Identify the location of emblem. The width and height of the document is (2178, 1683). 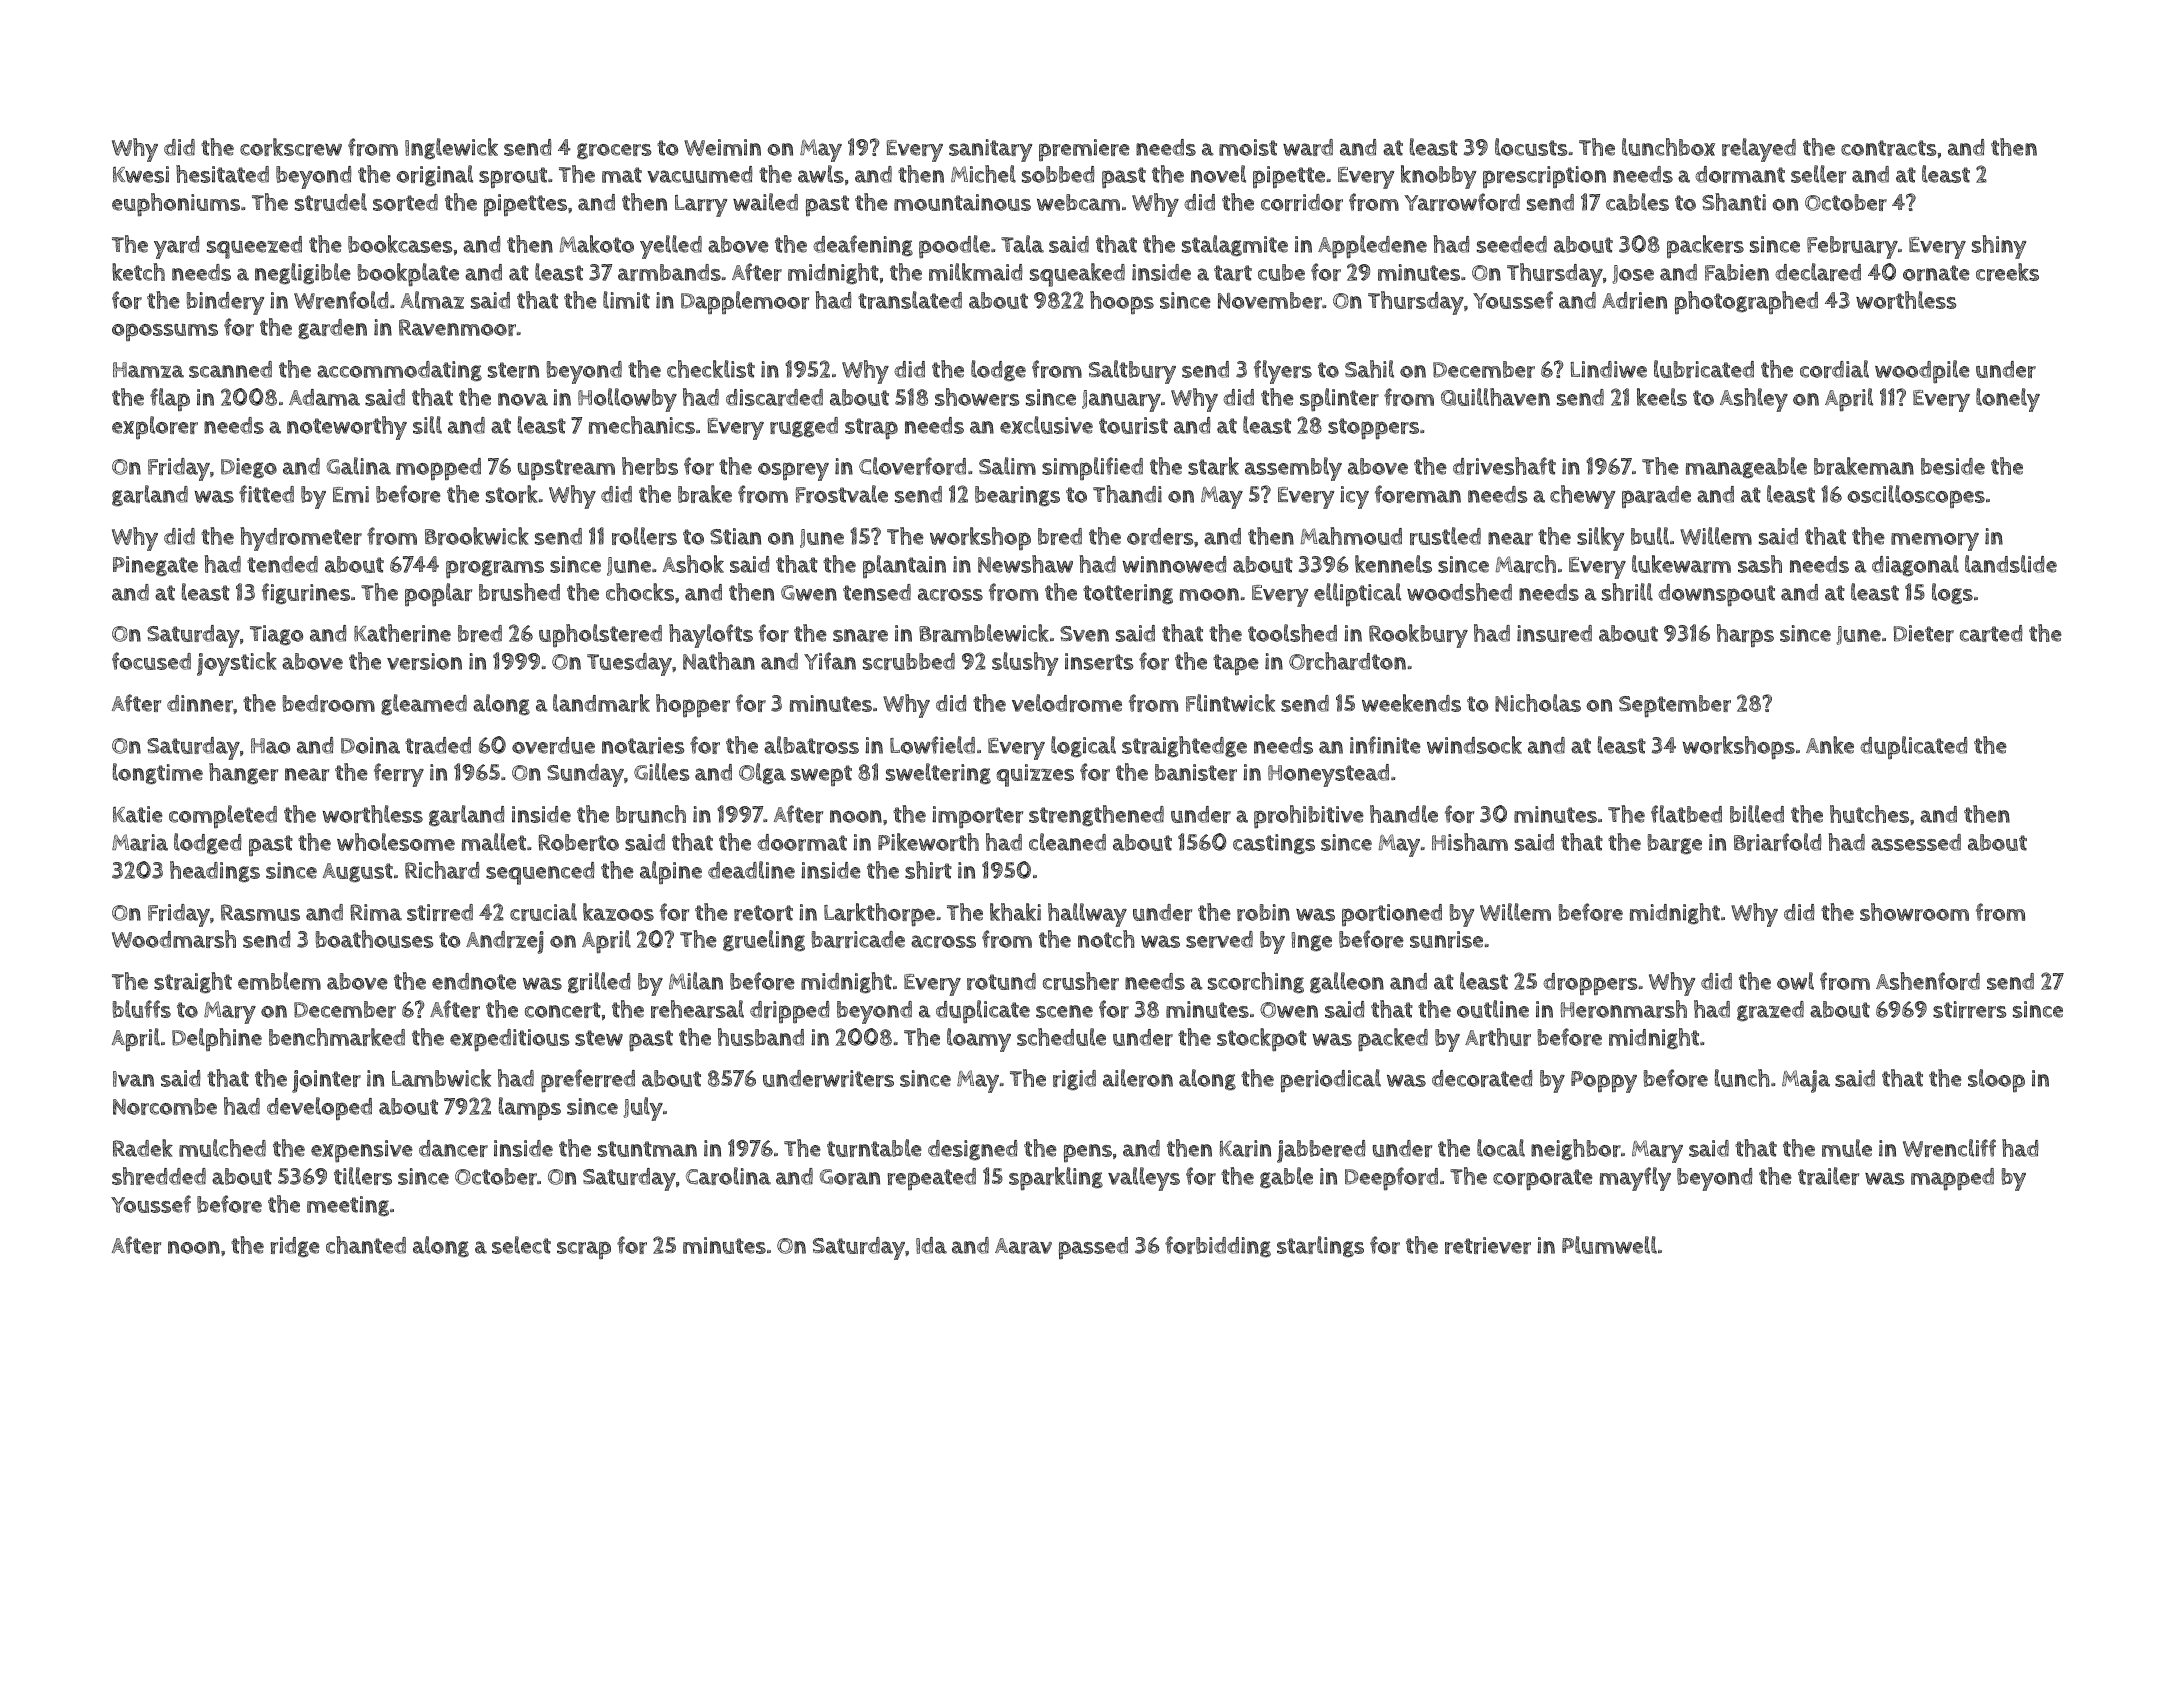
(279, 981).
